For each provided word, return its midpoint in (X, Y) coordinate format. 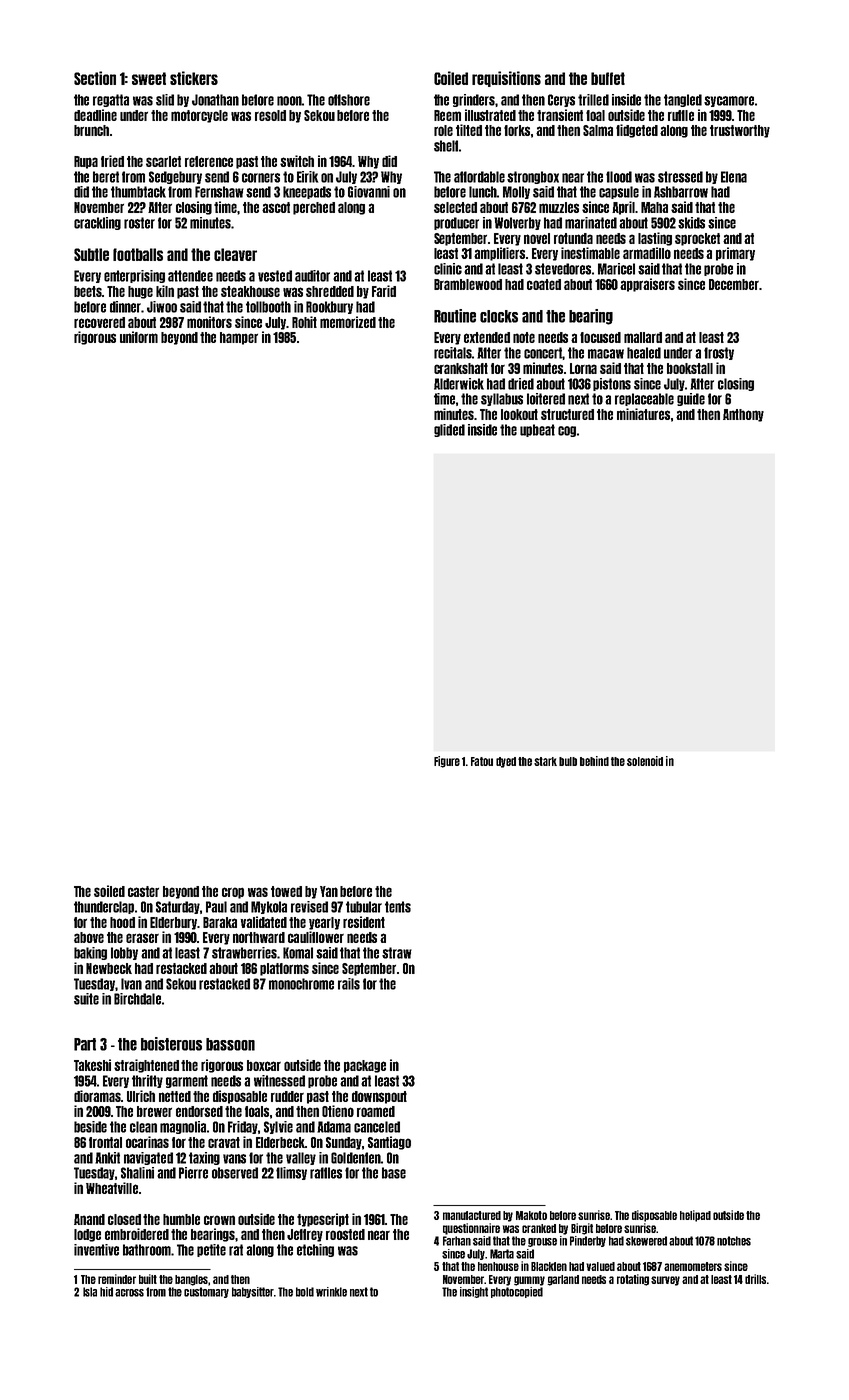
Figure (447, 762)
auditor (312, 276)
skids (691, 223)
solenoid (645, 761)
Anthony (743, 415)
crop (233, 893)
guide (691, 399)
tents (398, 907)
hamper (239, 338)
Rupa (86, 162)
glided (449, 430)
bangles (191, 1280)
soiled (109, 891)
